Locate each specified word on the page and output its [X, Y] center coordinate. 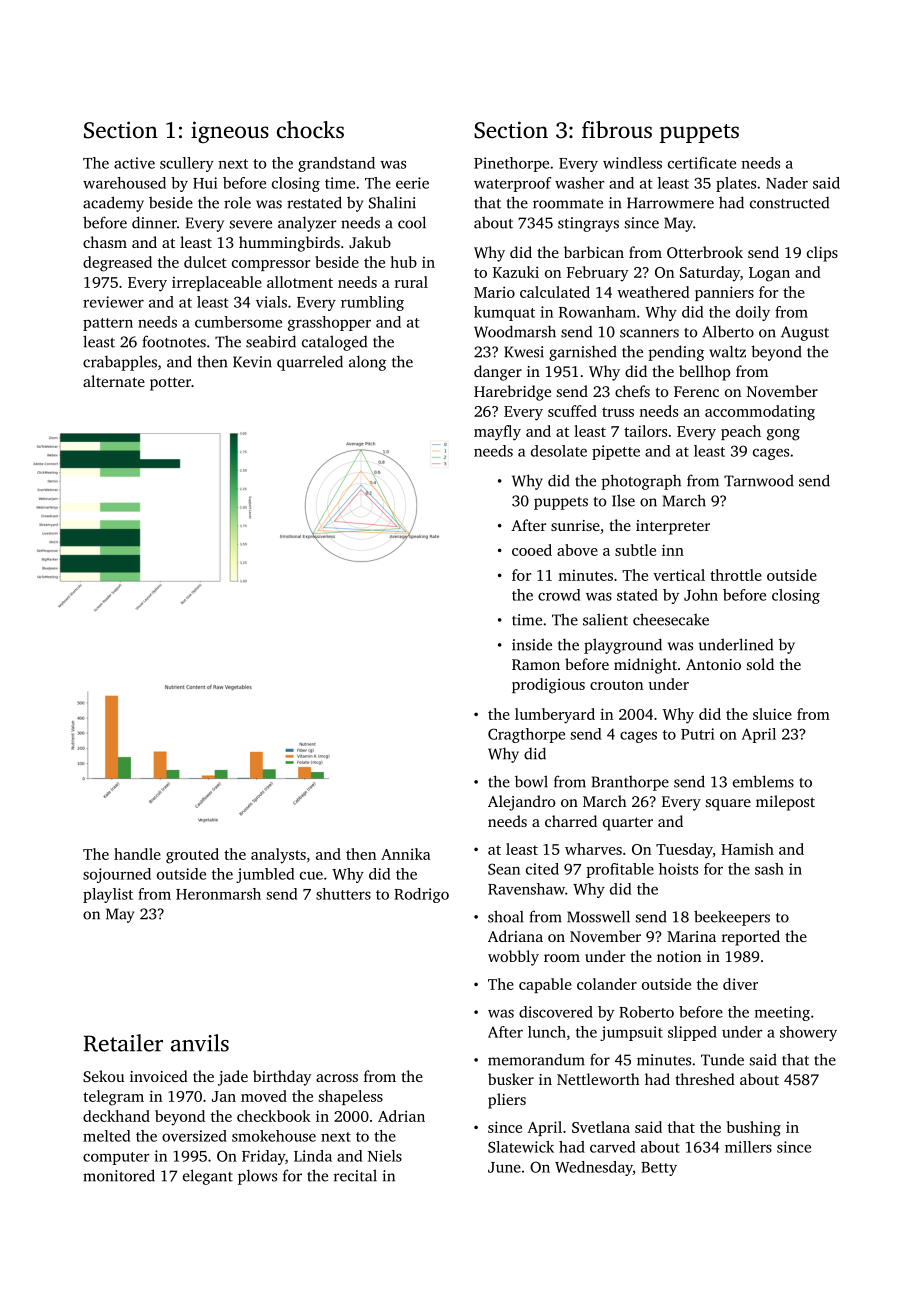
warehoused [124, 183]
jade [233, 1078]
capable [545, 985]
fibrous [617, 130]
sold [760, 664]
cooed [532, 550]
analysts [278, 856]
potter [170, 384]
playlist [108, 895]
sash [769, 869]
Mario [494, 292]
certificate [702, 163]
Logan [769, 274]
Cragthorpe [526, 735]
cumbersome [238, 322]
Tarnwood [759, 480]
